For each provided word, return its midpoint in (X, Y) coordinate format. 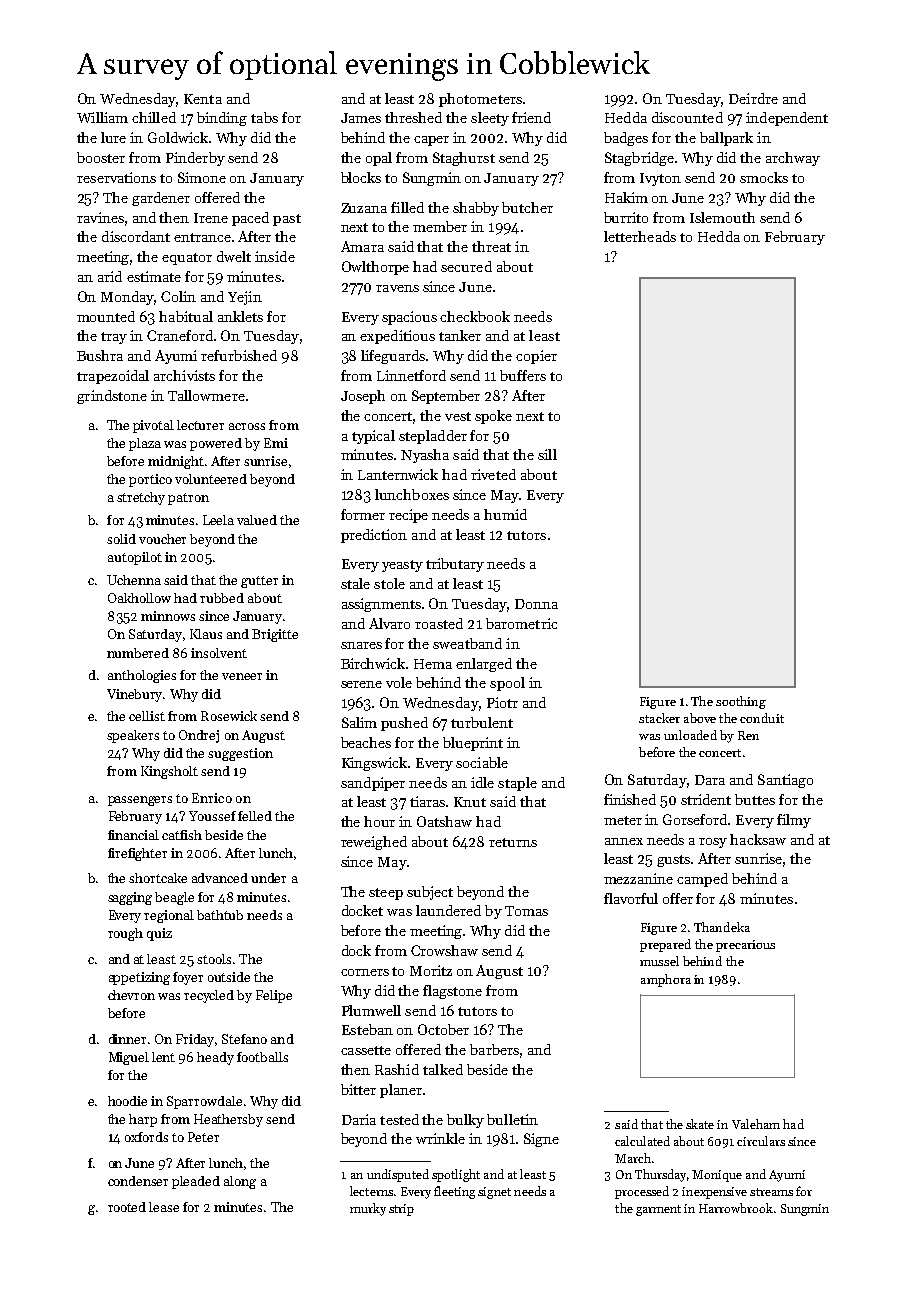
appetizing (139, 978)
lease (164, 1207)
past (287, 220)
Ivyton (660, 179)
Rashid (397, 1069)
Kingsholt (169, 772)
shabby (476, 209)
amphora (666, 980)
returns (513, 842)
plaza (145, 444)
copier (536, 357)
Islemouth (722, 217)
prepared (665, 945)
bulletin (512, 1119)
